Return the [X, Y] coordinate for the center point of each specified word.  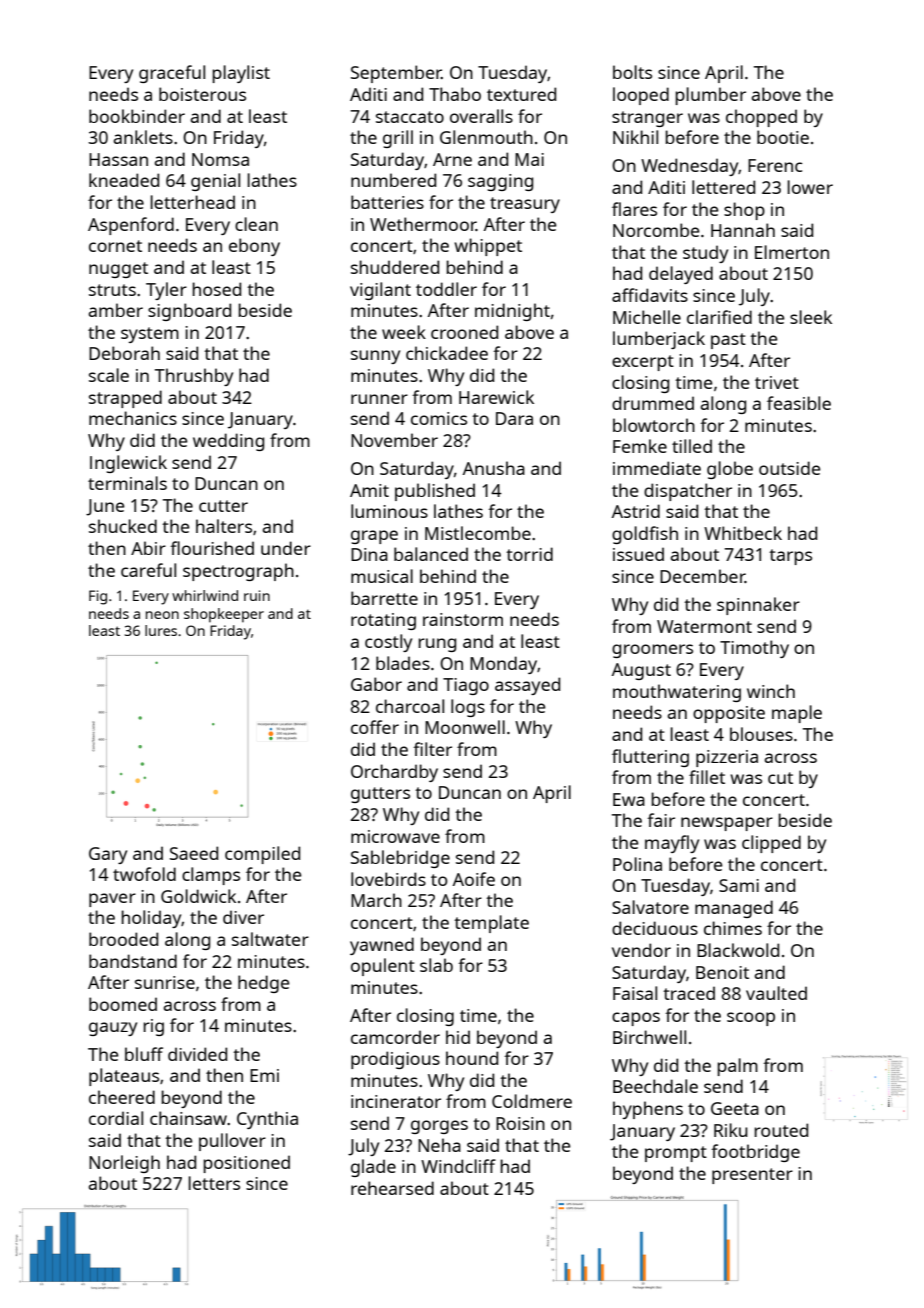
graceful [172, 74]
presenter [752, 1176]
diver [243, 917]
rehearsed [392, 1188]
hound [472, 1058]
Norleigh [124, 1164]
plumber [710, 96]
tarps [790, 557]
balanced [431, 554]
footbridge [755, 1153]
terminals [127, 483]
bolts [632, 72]
